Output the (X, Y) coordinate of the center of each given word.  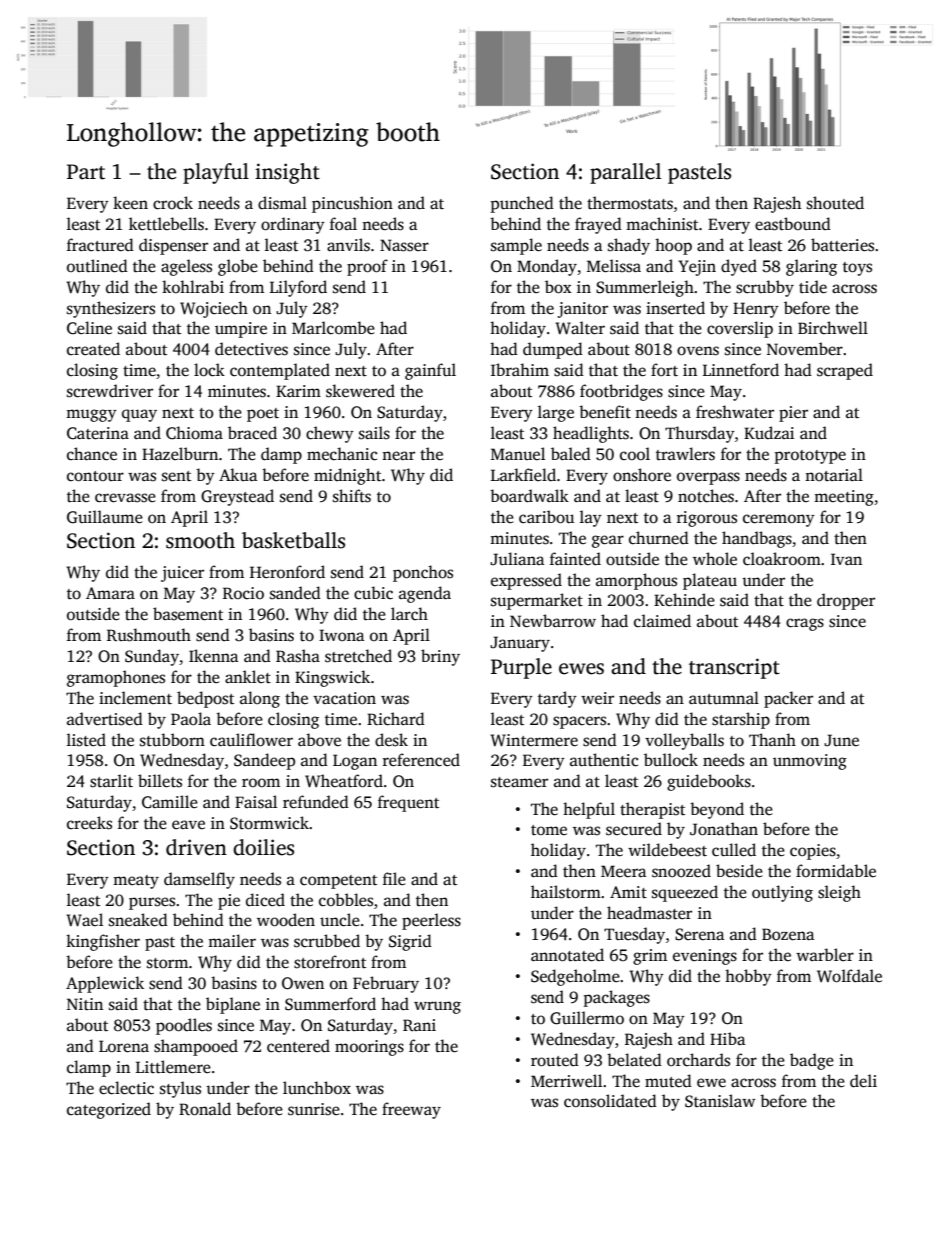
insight (287, 173)
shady (629, 246)
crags (805, 624)
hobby (748, 977)
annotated (567, 955)
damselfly (199, 880)
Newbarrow (553, 621)
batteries (842, 245)
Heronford (287, 571)
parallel (625, 173)
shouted (835, 203)
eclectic (126, 1088)
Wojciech (214, 309)
